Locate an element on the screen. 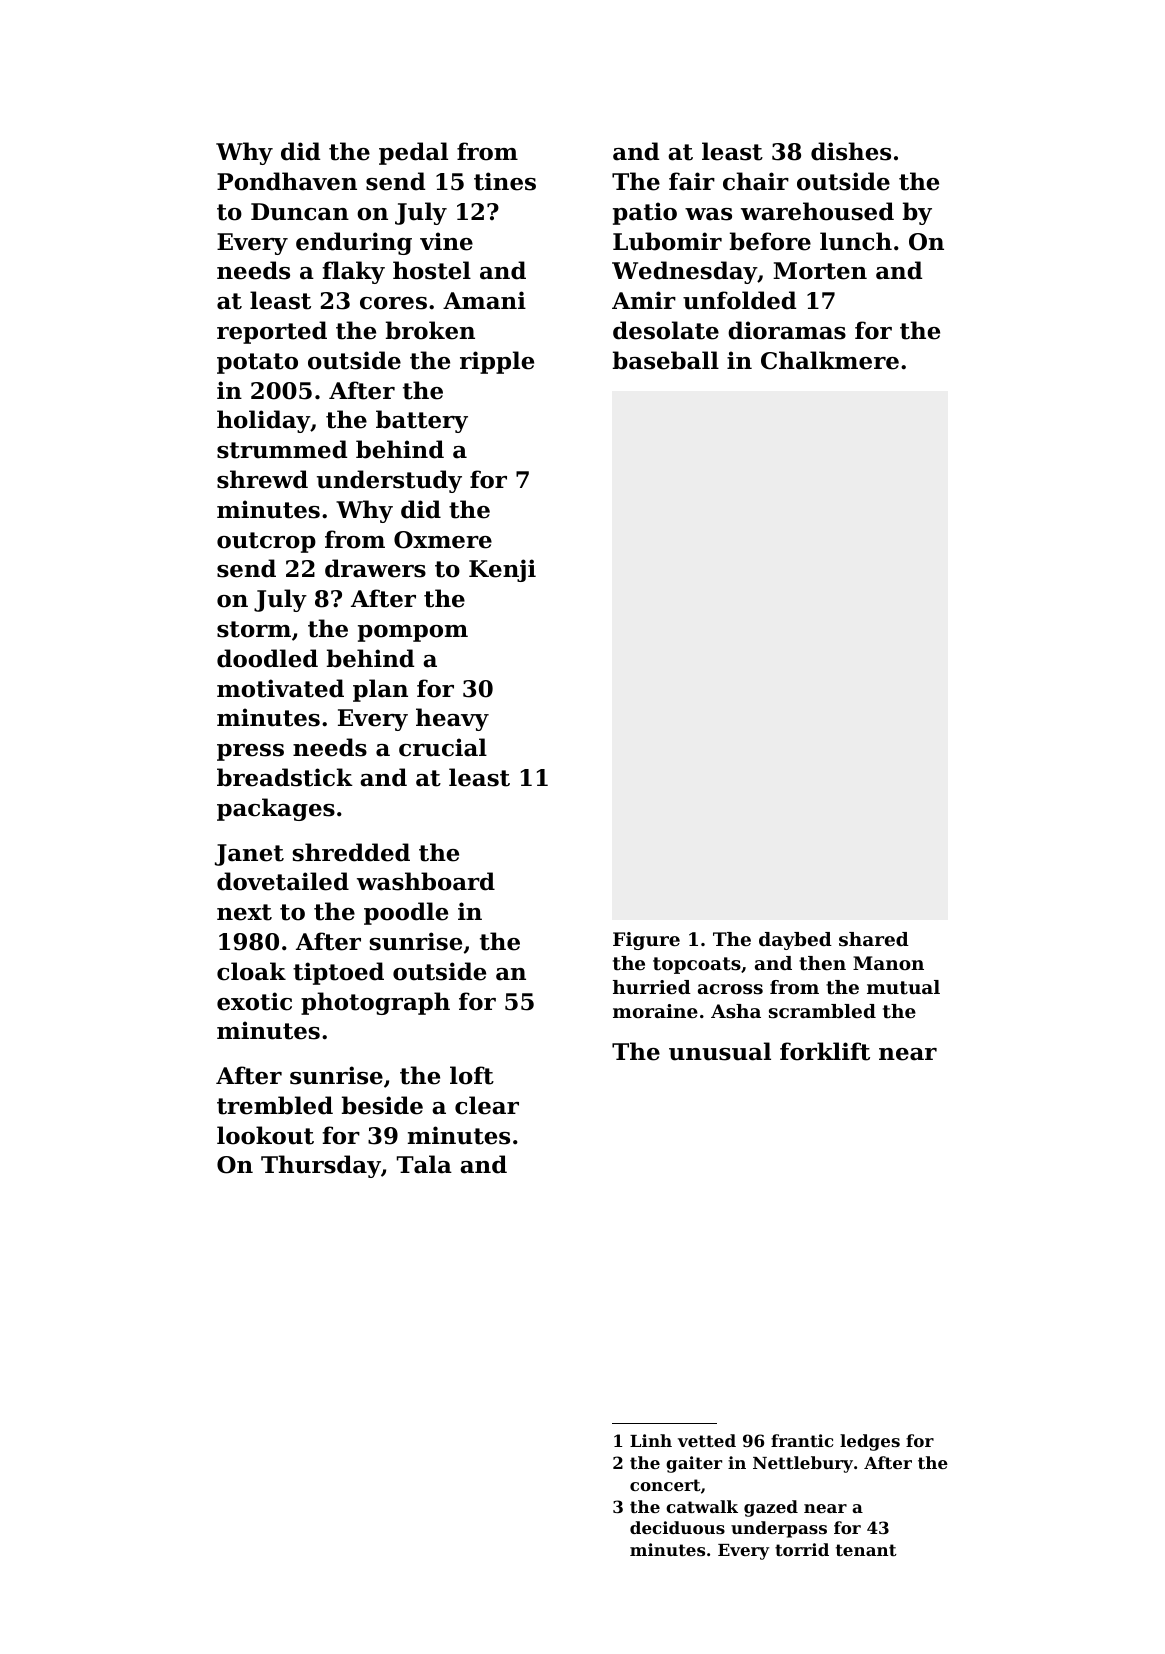  ripple is located at coordinates (497, 362).
